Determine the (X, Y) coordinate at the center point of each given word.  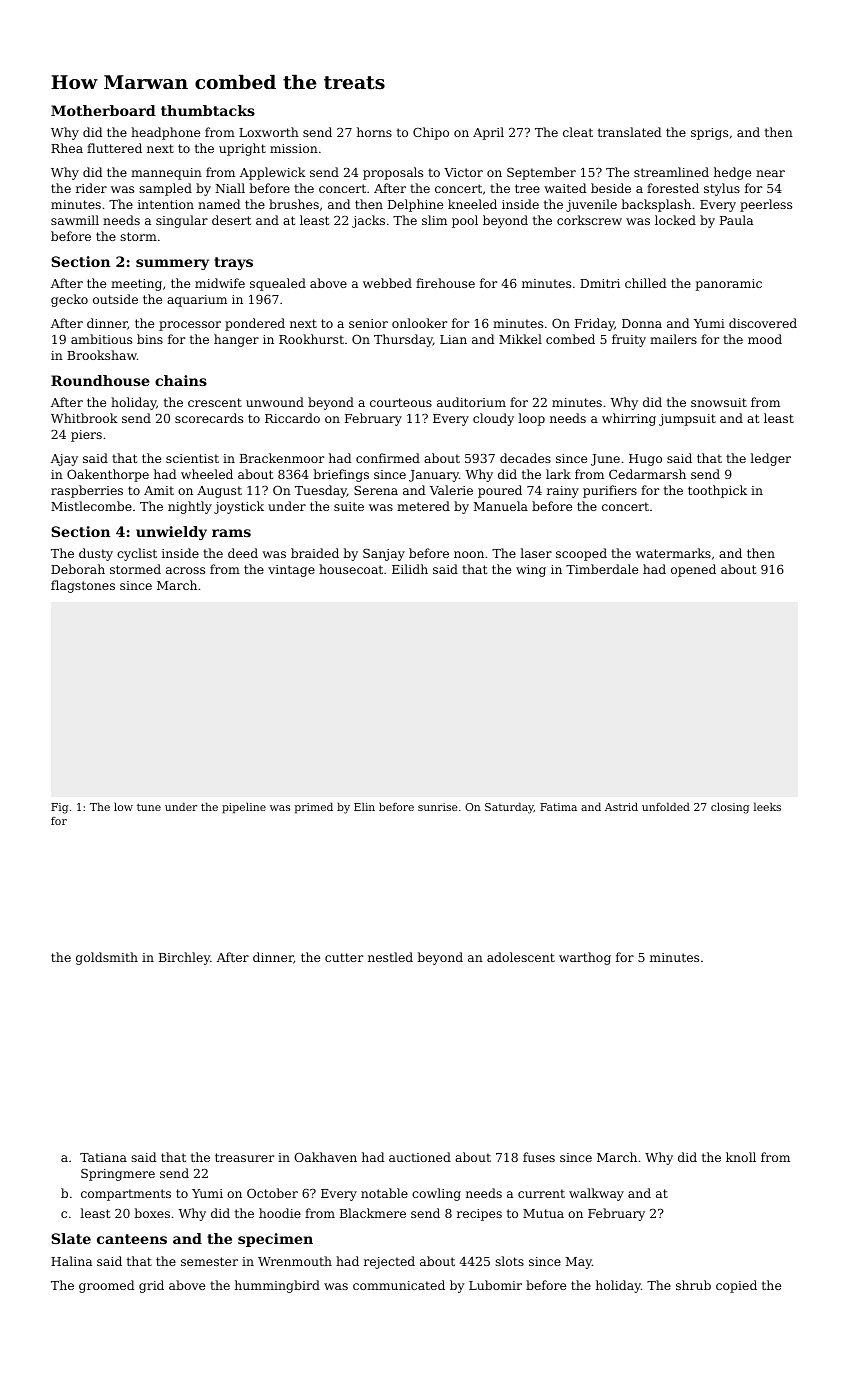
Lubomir (495, 1285)
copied (736, 1286)
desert (231, 220)
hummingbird (277, 1286)
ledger (770, 459)
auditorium (471, 402)
